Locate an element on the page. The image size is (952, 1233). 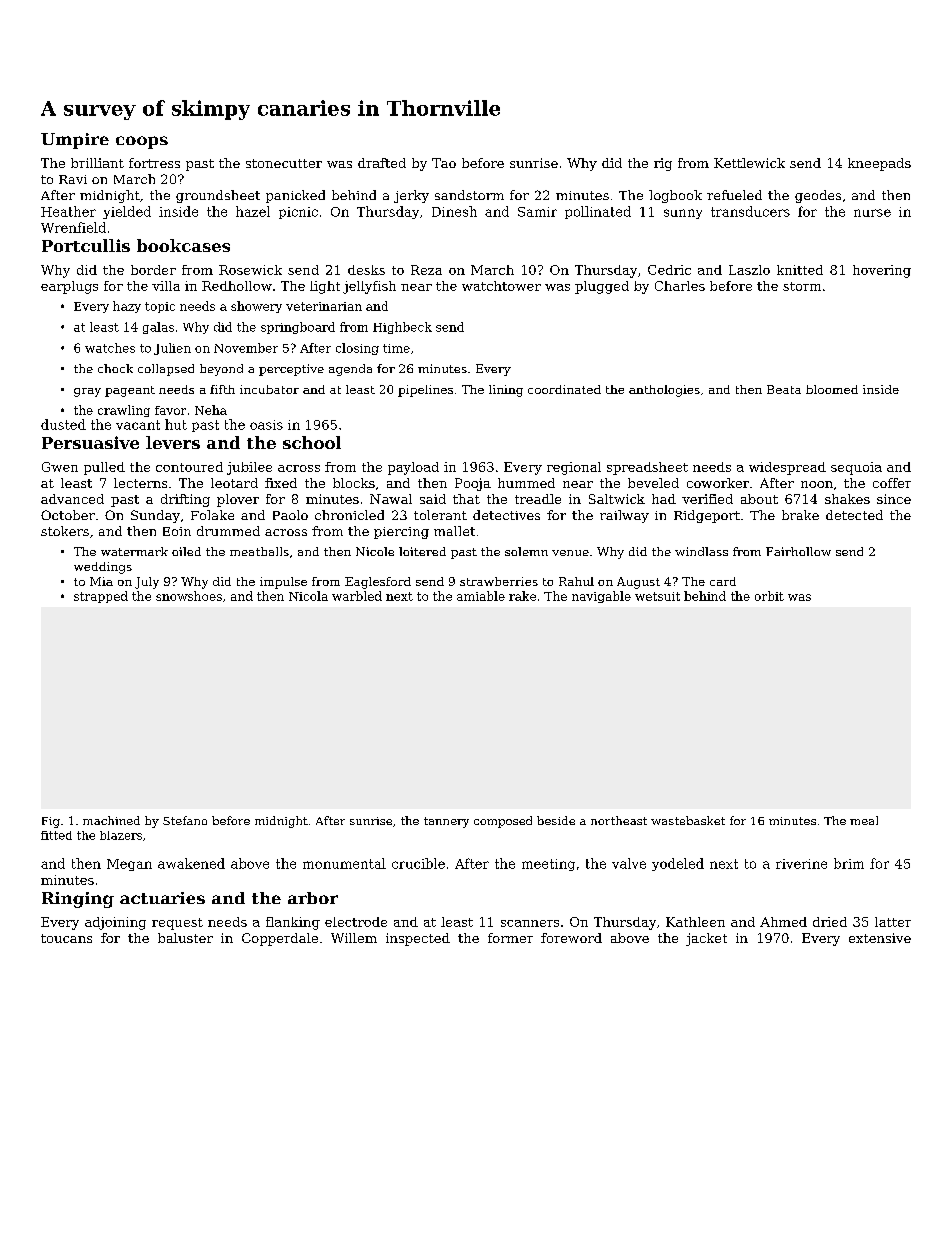
sequoia is located at coordinates (856, 468).
